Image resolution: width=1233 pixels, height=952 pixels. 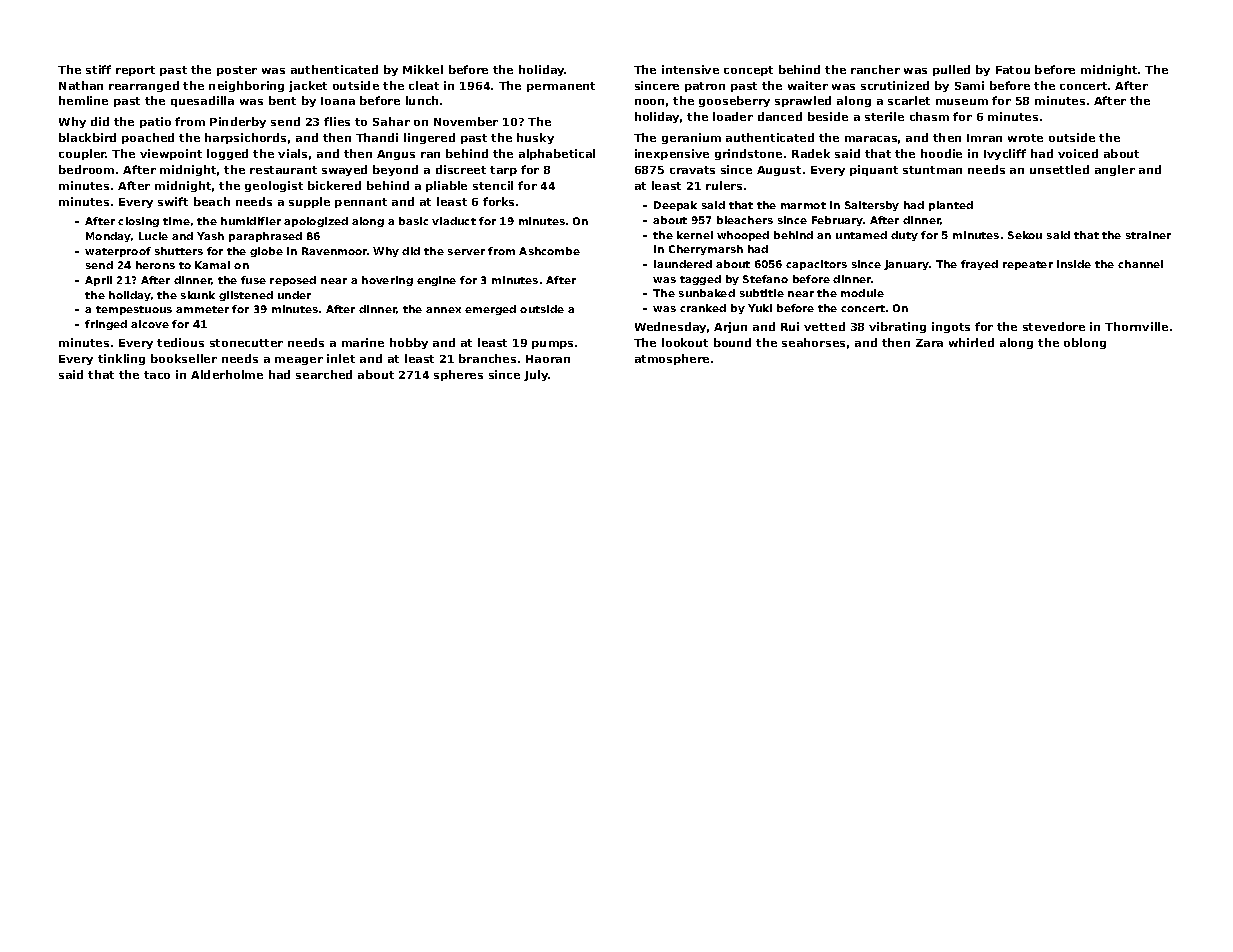 What do you see at coordinates (282, 100) in the page?
I see `bent` at bounding box center [282, 100].
